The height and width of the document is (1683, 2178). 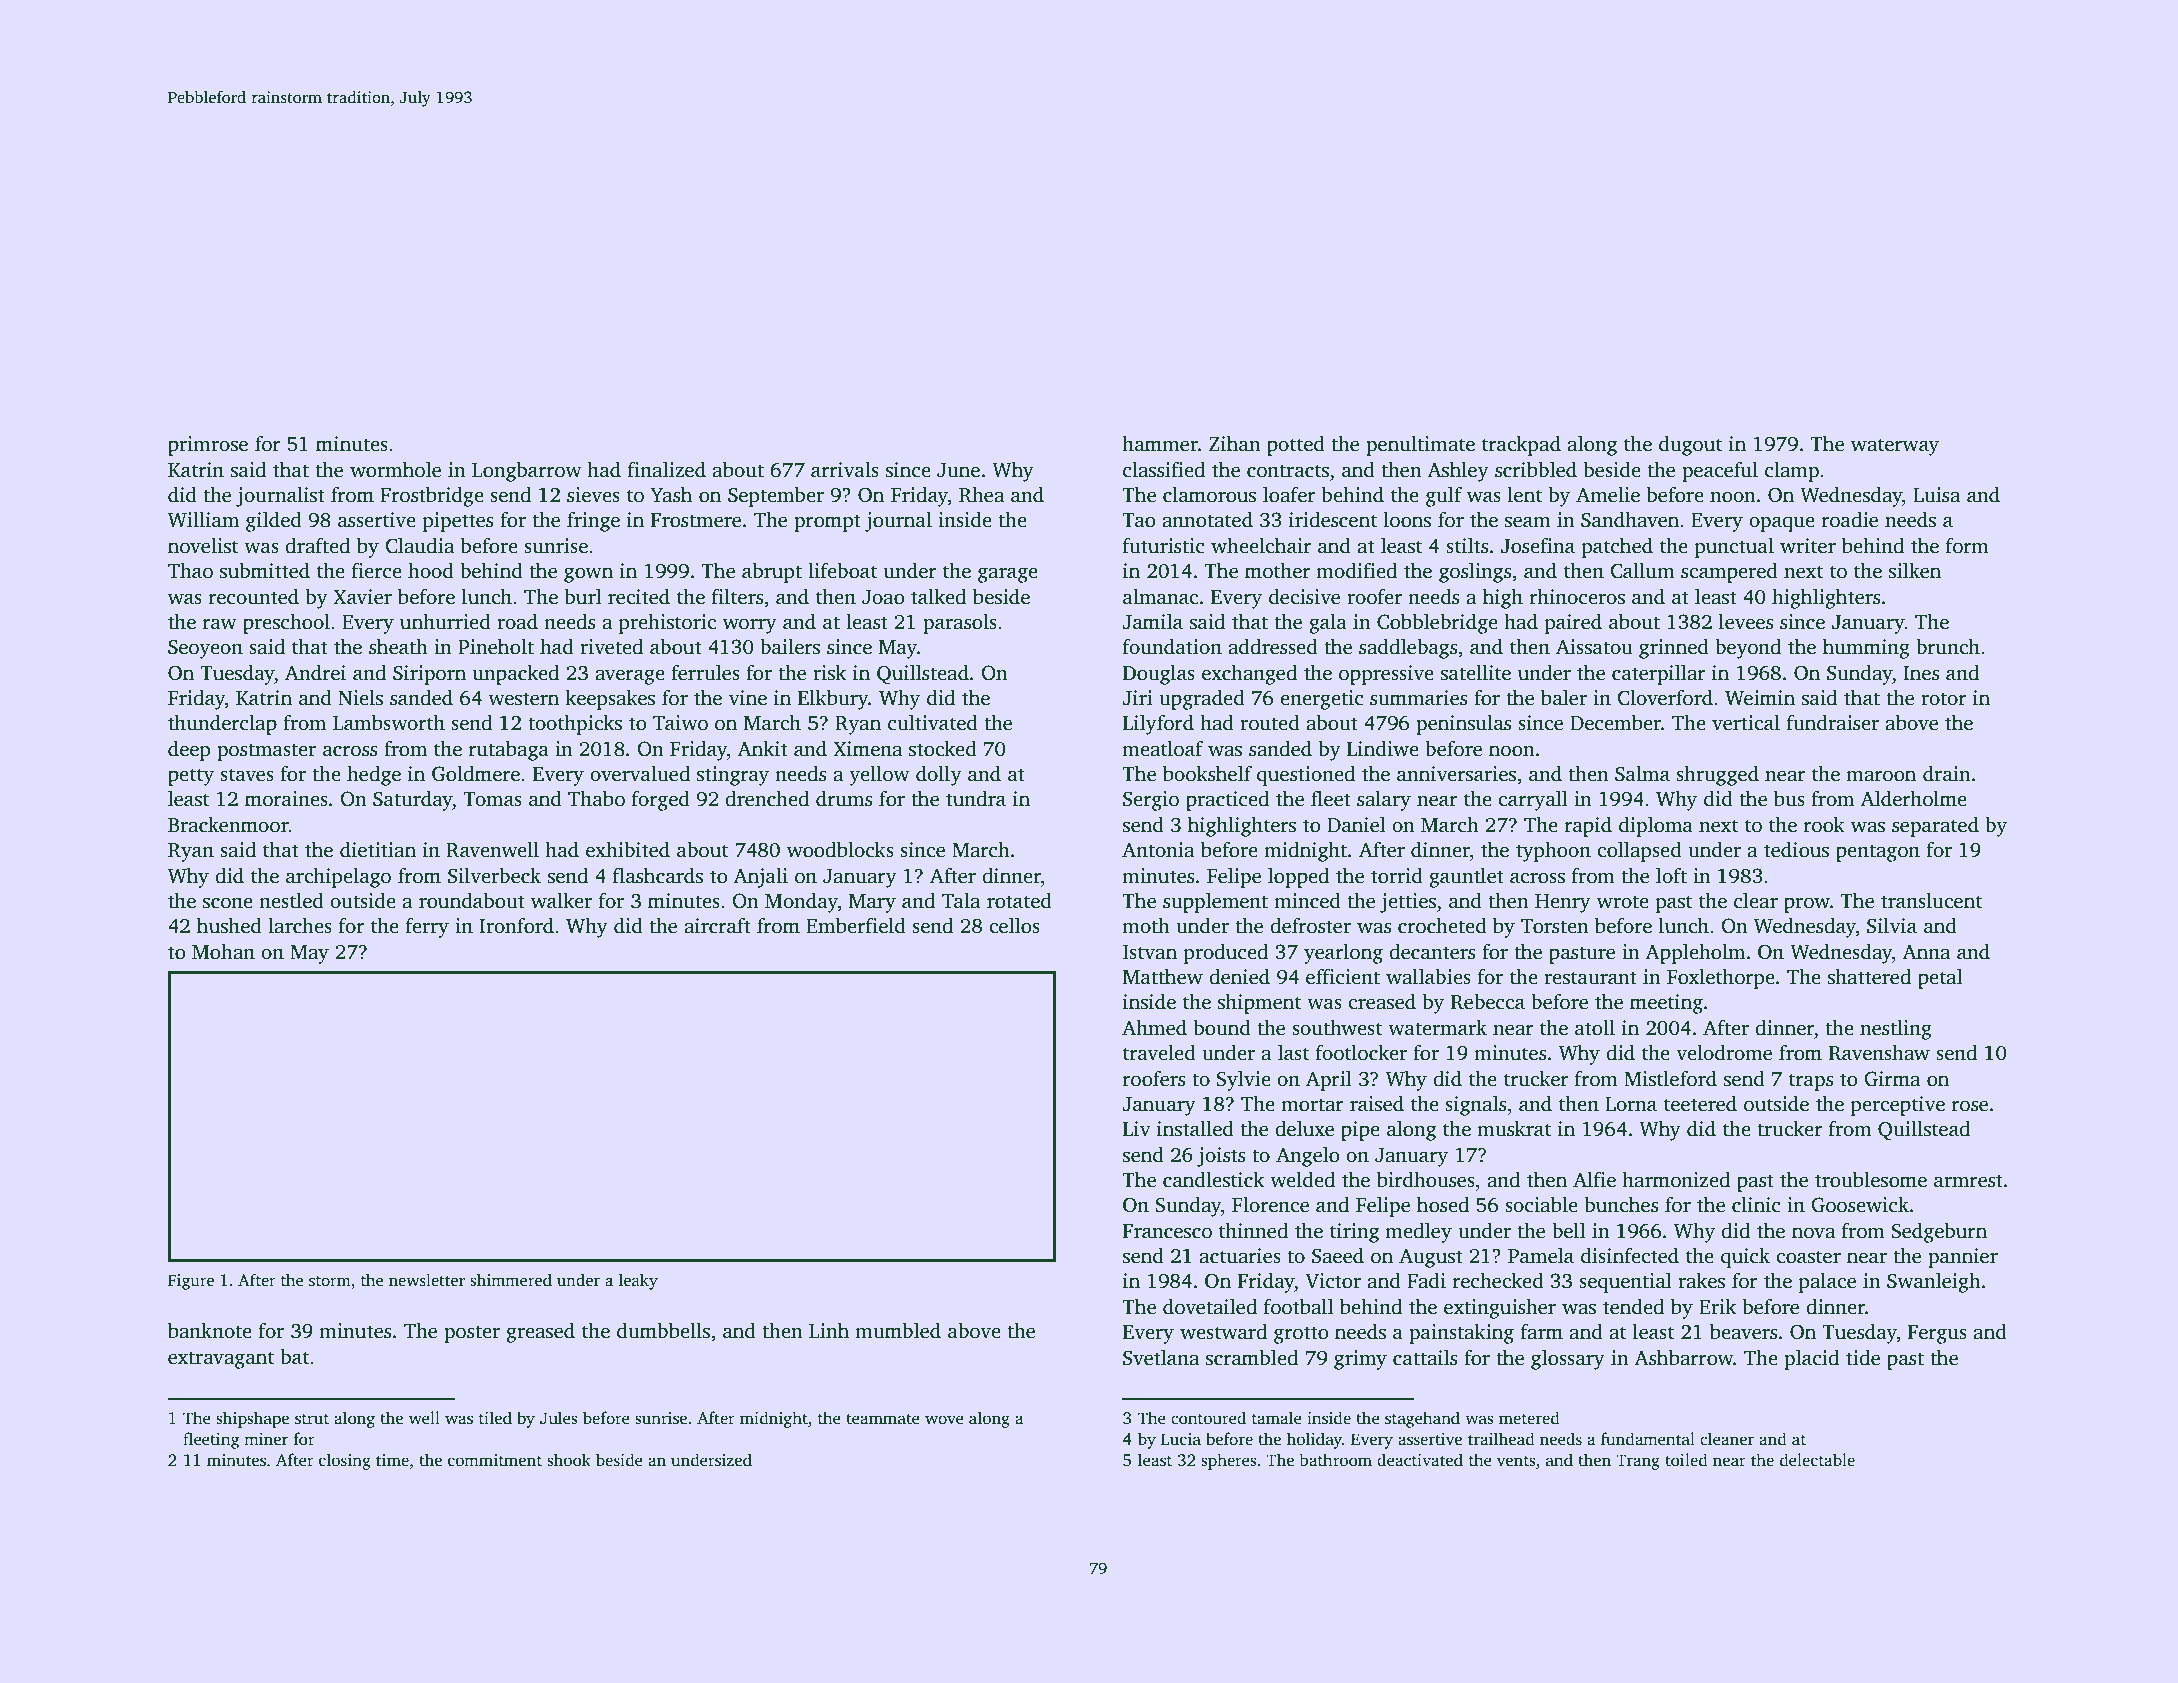 I want to click on armrest, so click(x=1968, y=1181).
